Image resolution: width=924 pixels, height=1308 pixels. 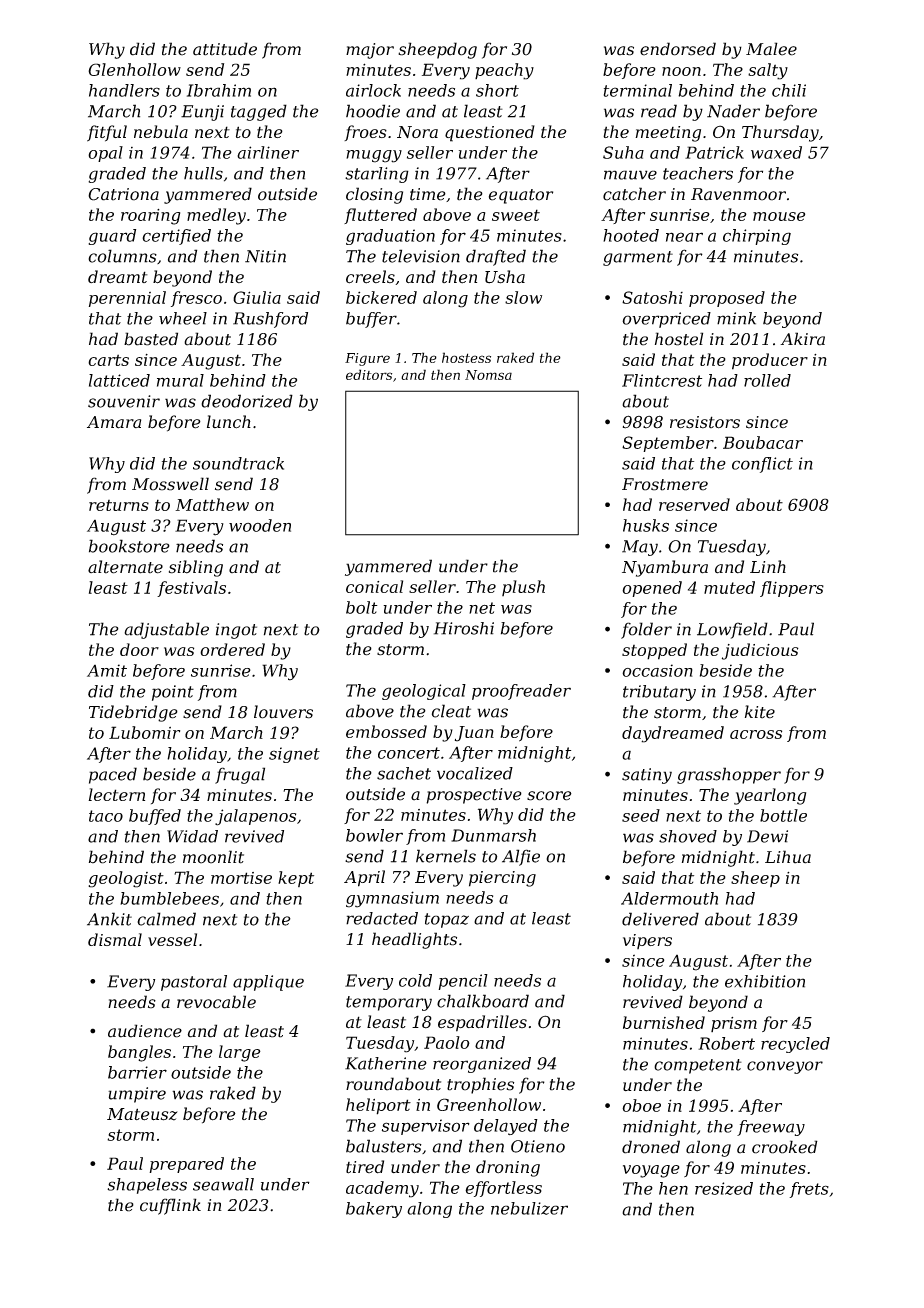 What do you see at coordinates (640, 548) in the screenshot?
I see `May` at bounding box center [640, 548].
